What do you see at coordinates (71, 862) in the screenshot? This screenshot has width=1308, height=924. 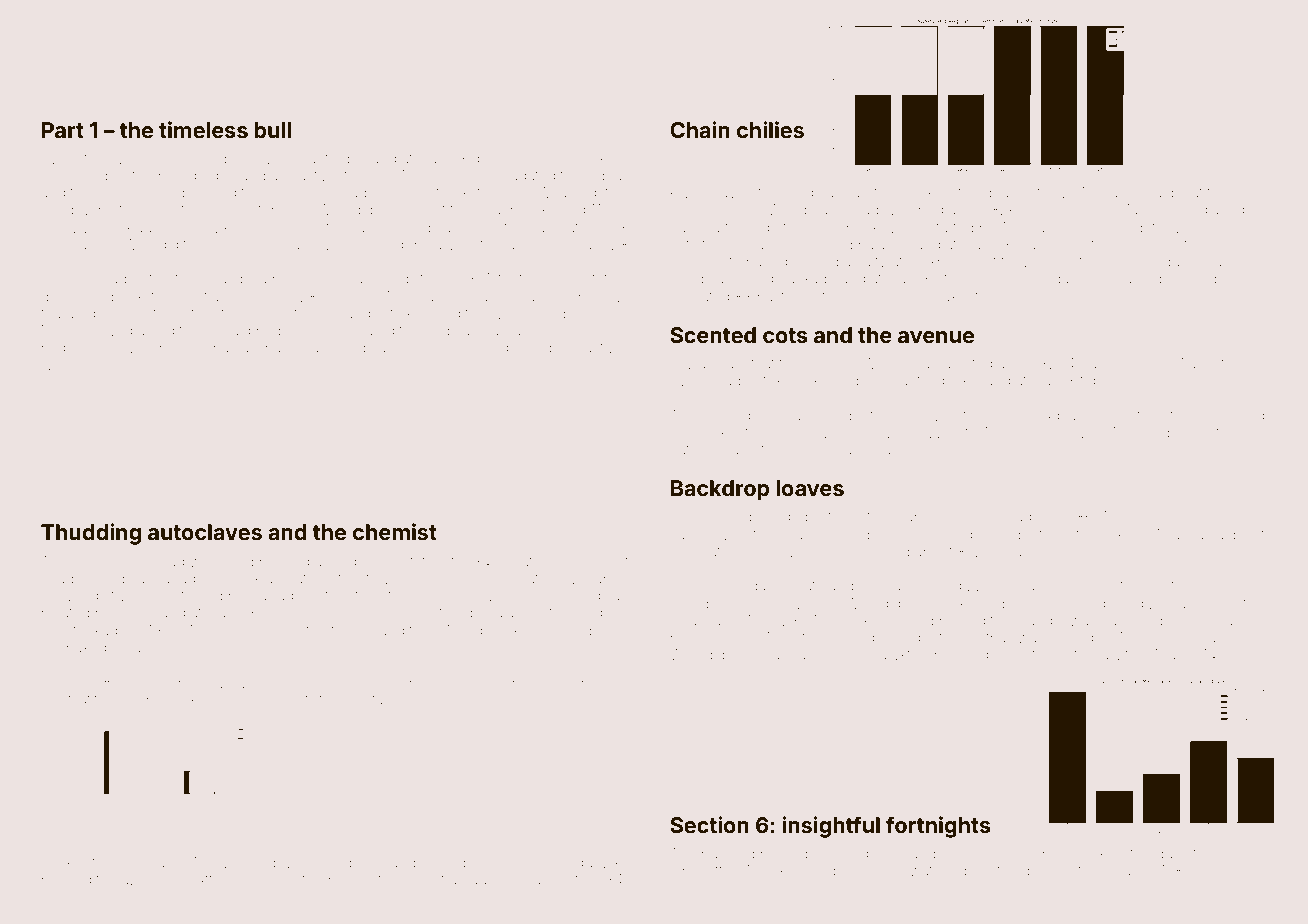 I see `tracksuits` at bounding box center [71, 862].
